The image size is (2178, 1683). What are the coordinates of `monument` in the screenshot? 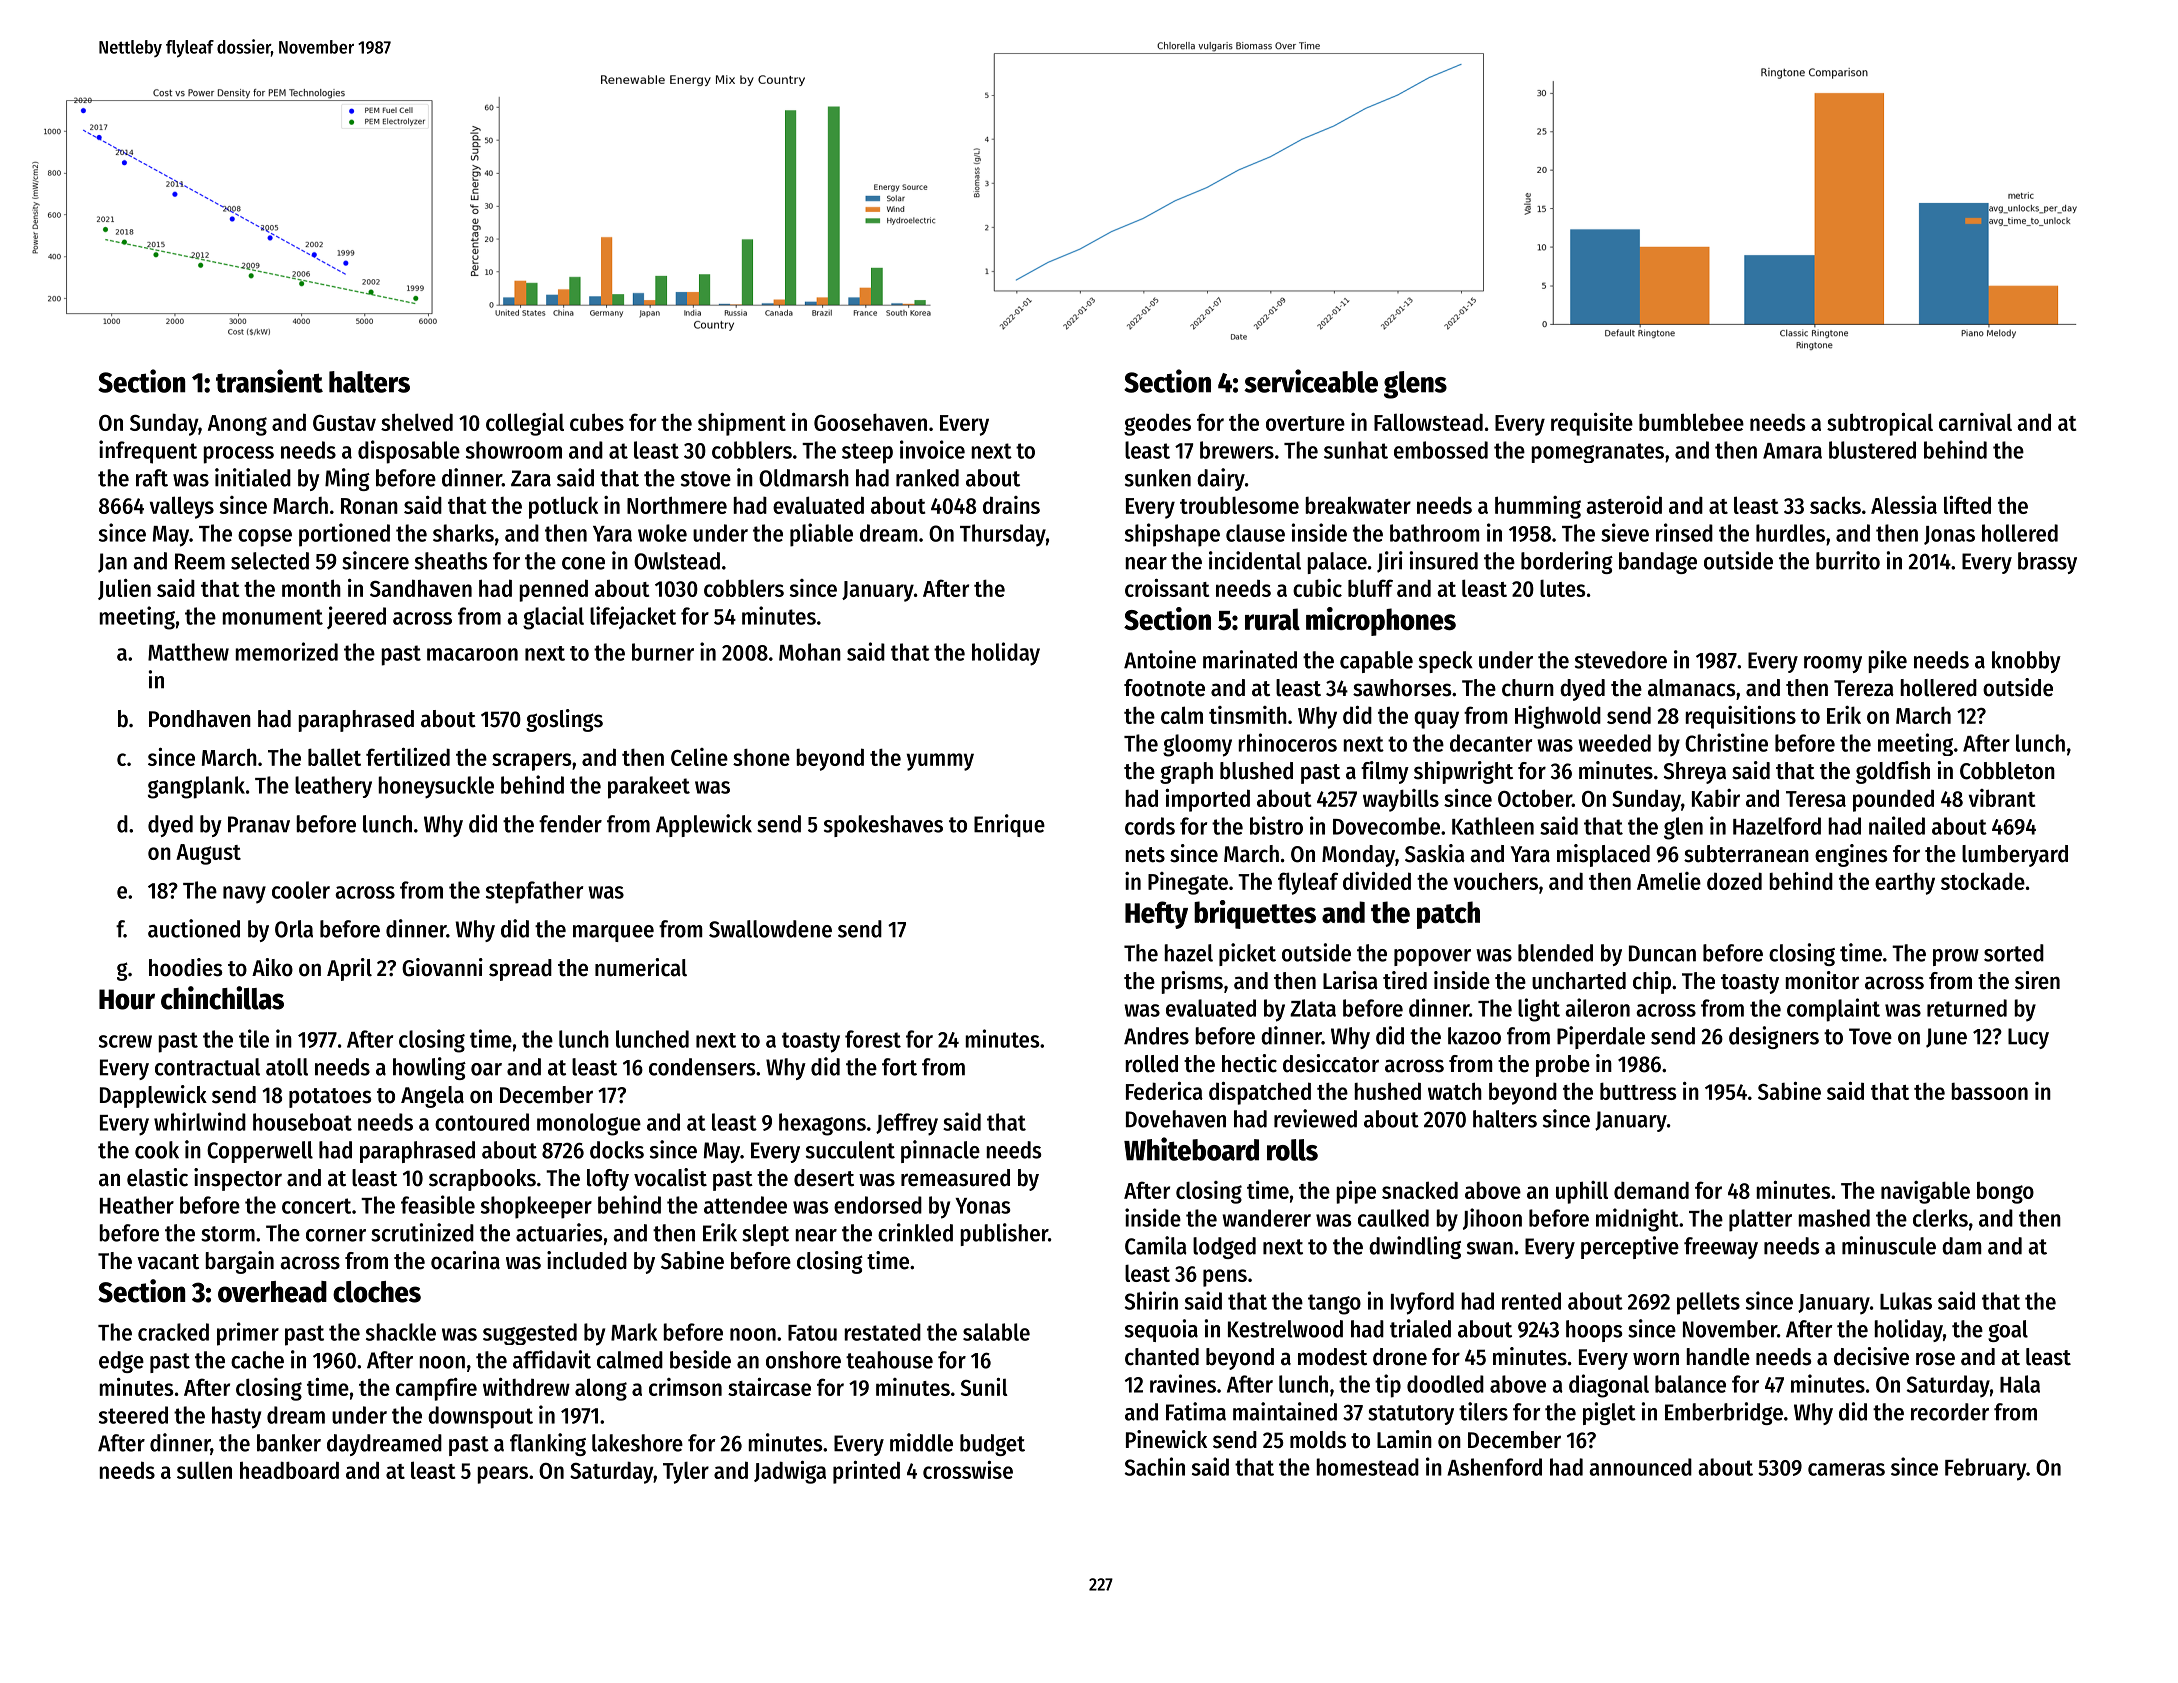 It's located at (272, 617).
